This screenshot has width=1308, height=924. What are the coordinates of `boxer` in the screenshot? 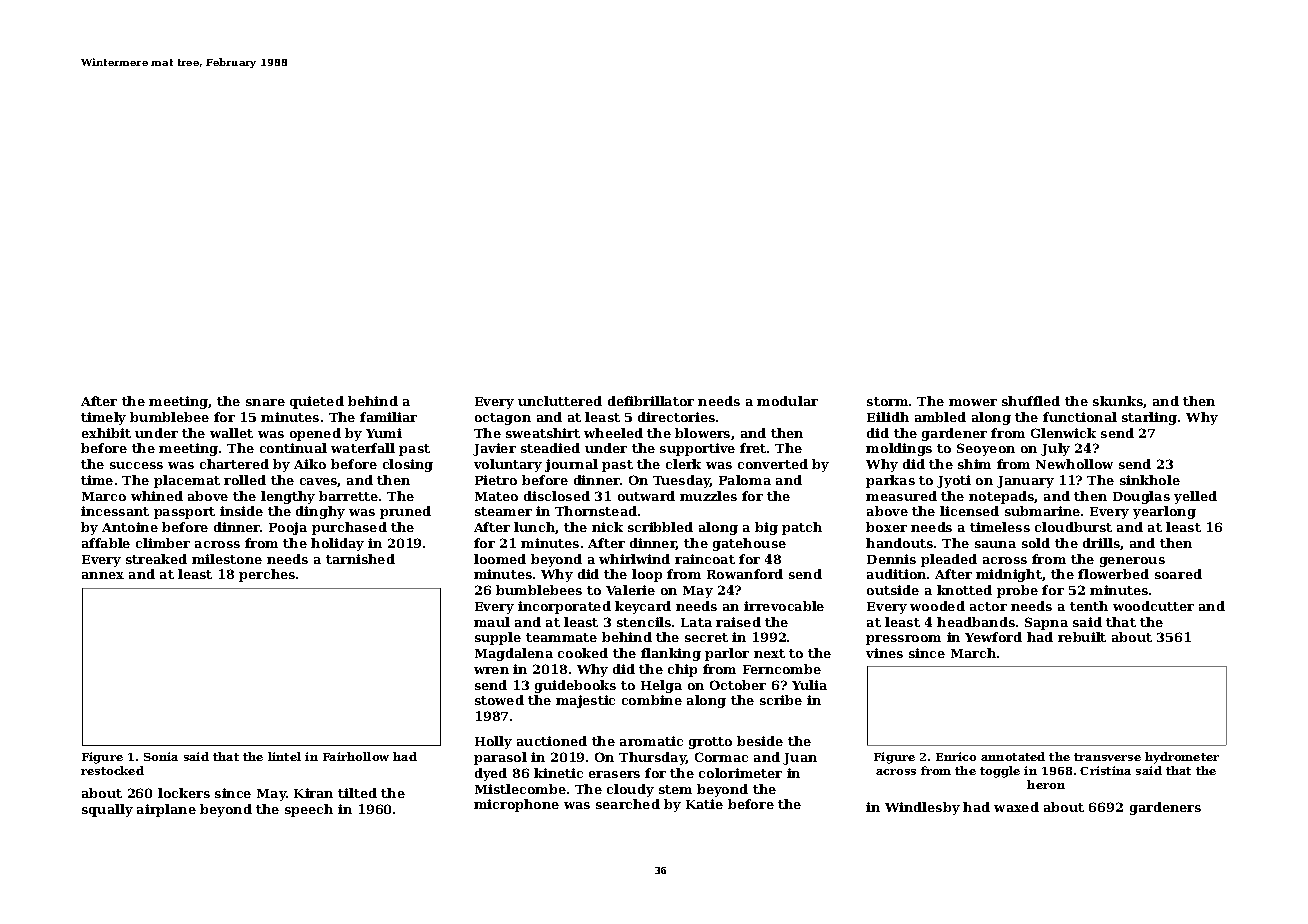 It's located at (886, 527).
